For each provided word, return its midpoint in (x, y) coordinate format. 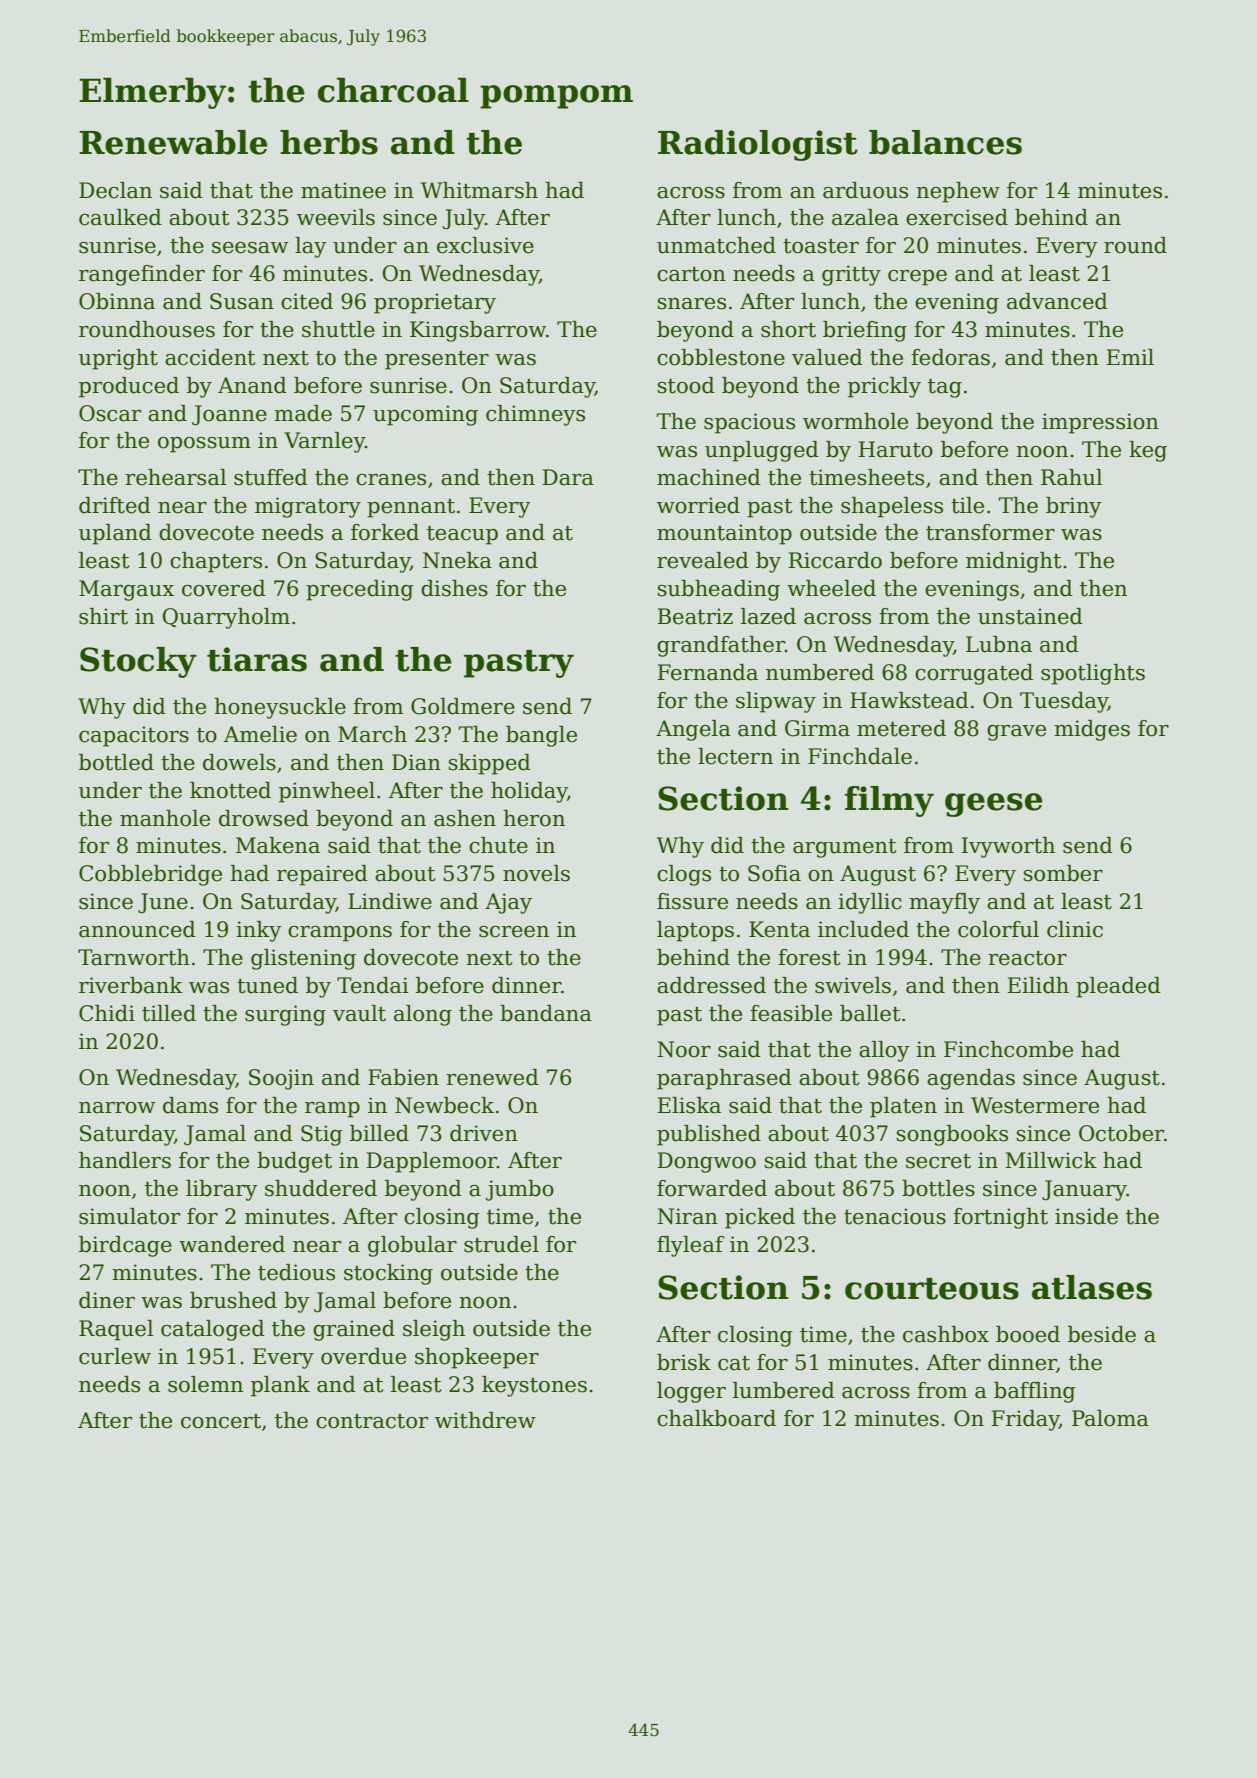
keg (1148, 451)
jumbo (520, 1190)
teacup (462, 535)
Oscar (110, 413)
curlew (115, 1356)
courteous (932, 1289)
